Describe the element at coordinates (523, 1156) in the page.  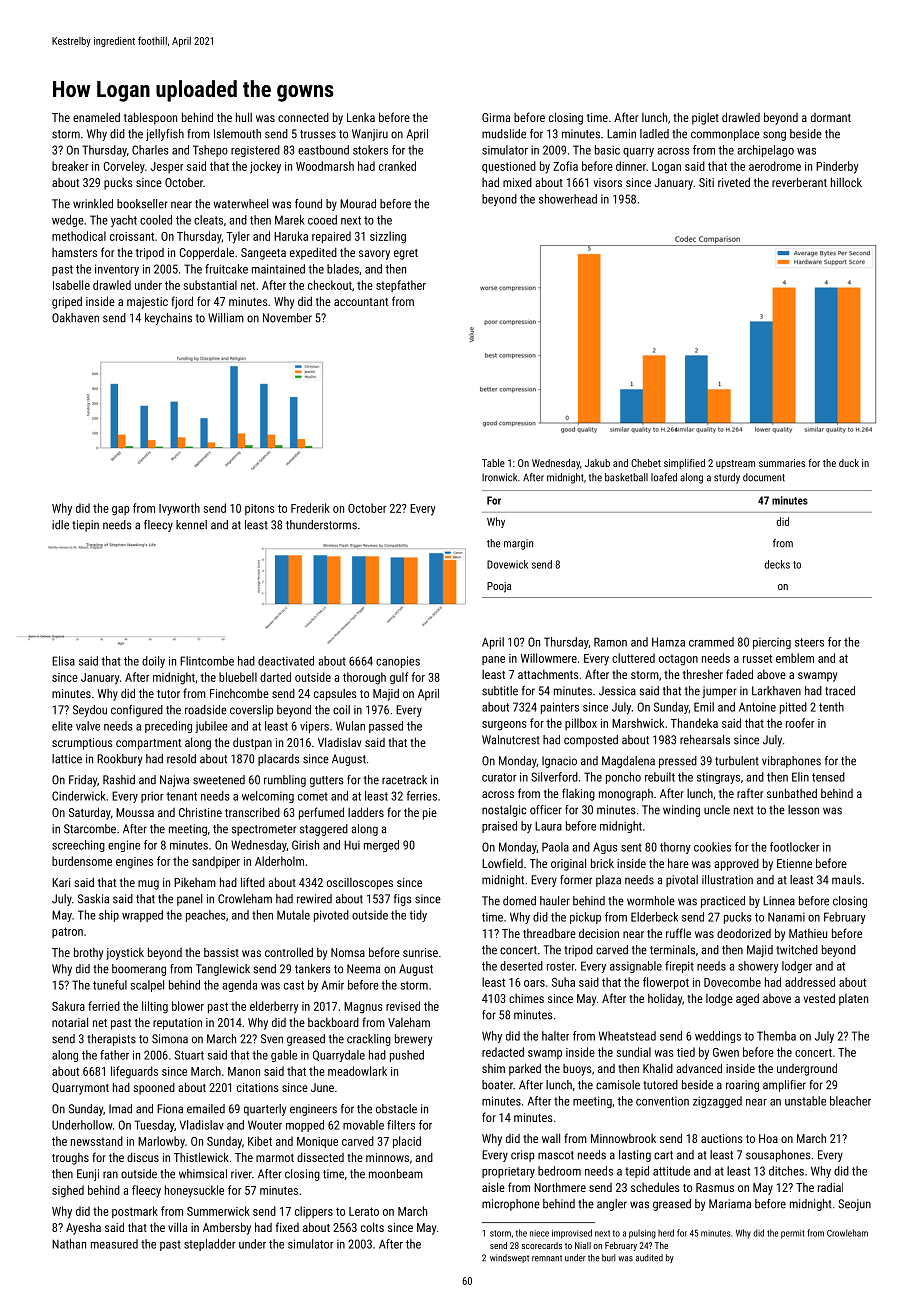
I see `crisp` at that location.
